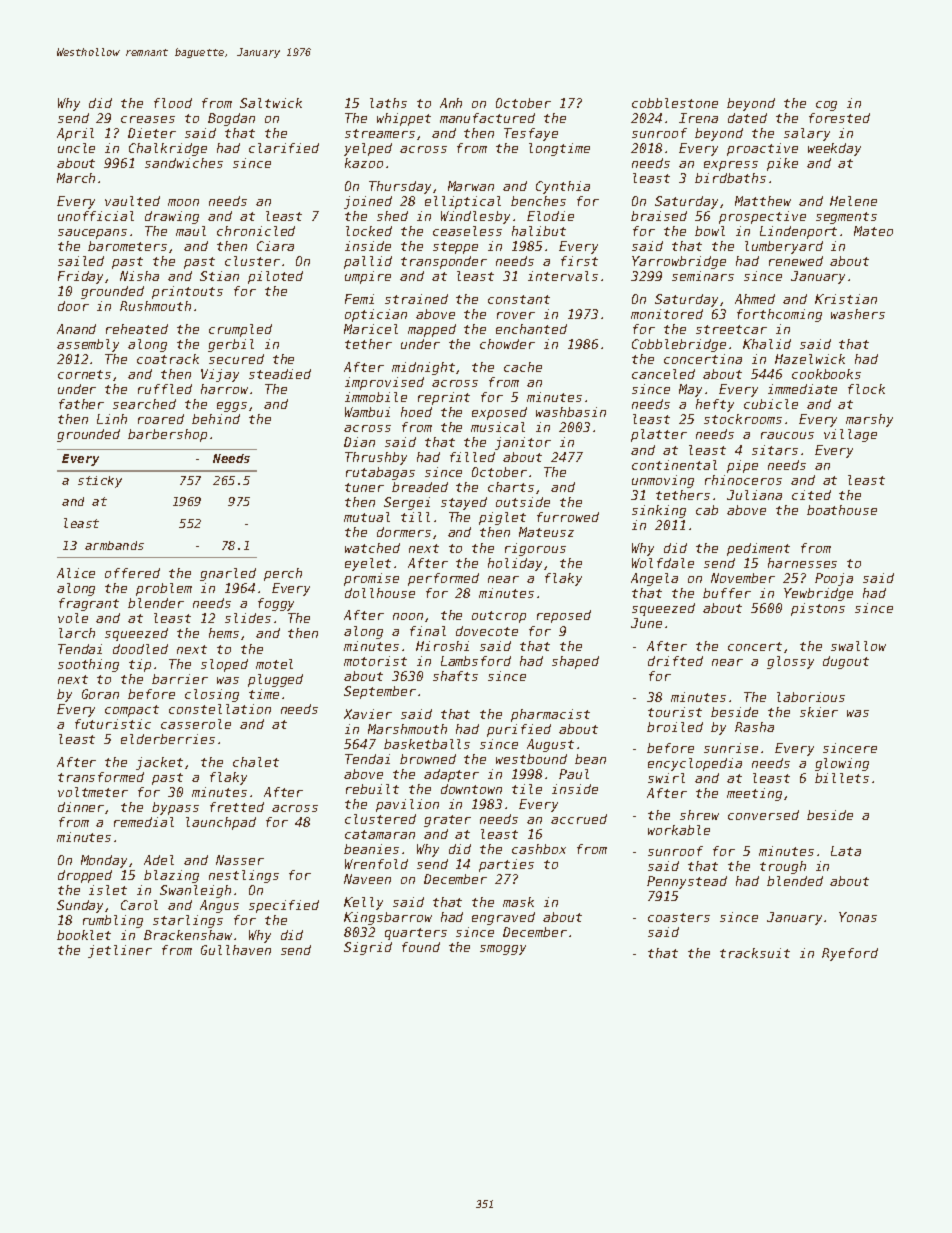 This page has height=1233, width=952. Describe the element at coordinates (754, 495) in the page. I see `Juliana` at that location.
